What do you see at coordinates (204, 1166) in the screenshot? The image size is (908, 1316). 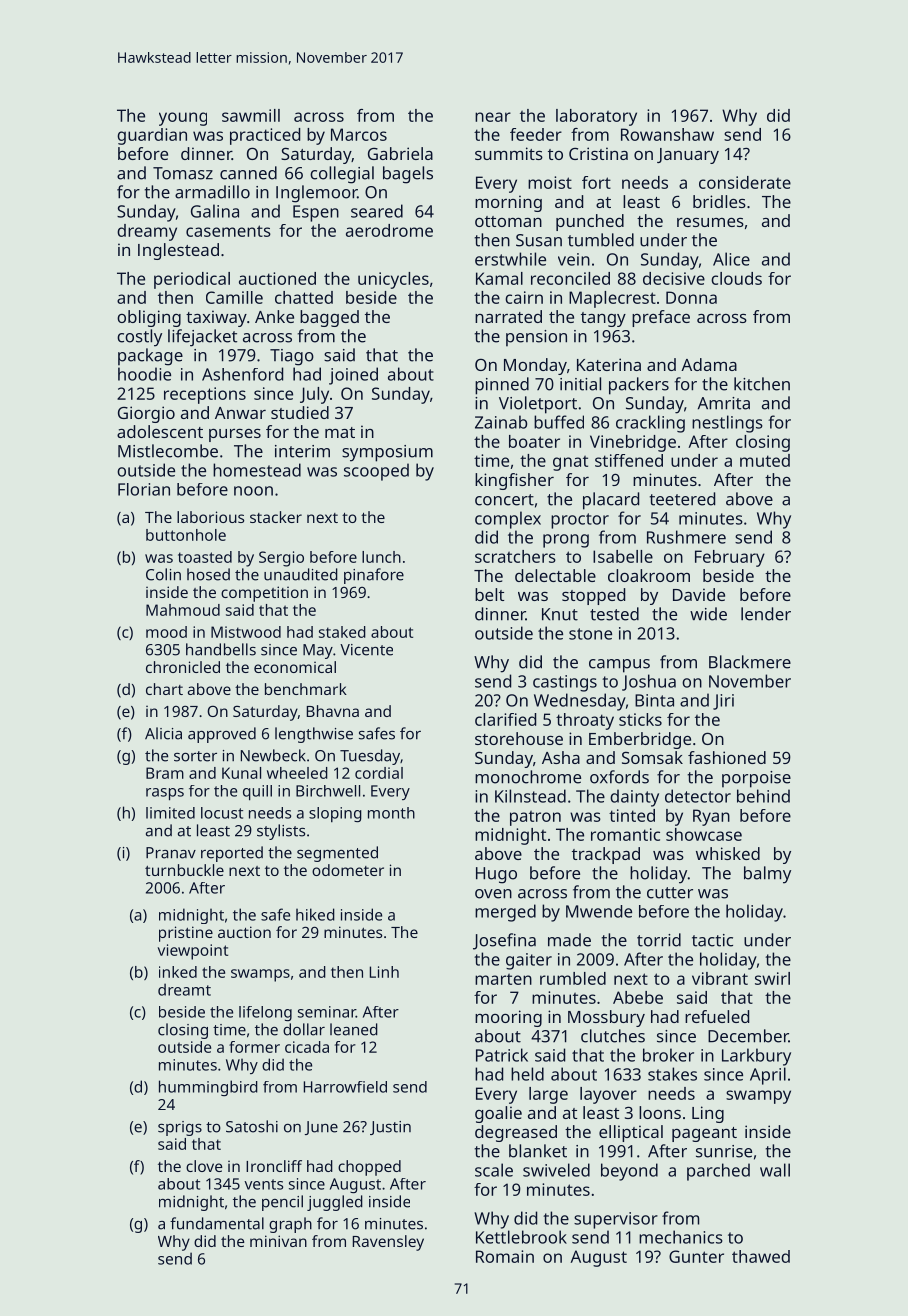 I see `clove` at bounding box center [204, 1166].
